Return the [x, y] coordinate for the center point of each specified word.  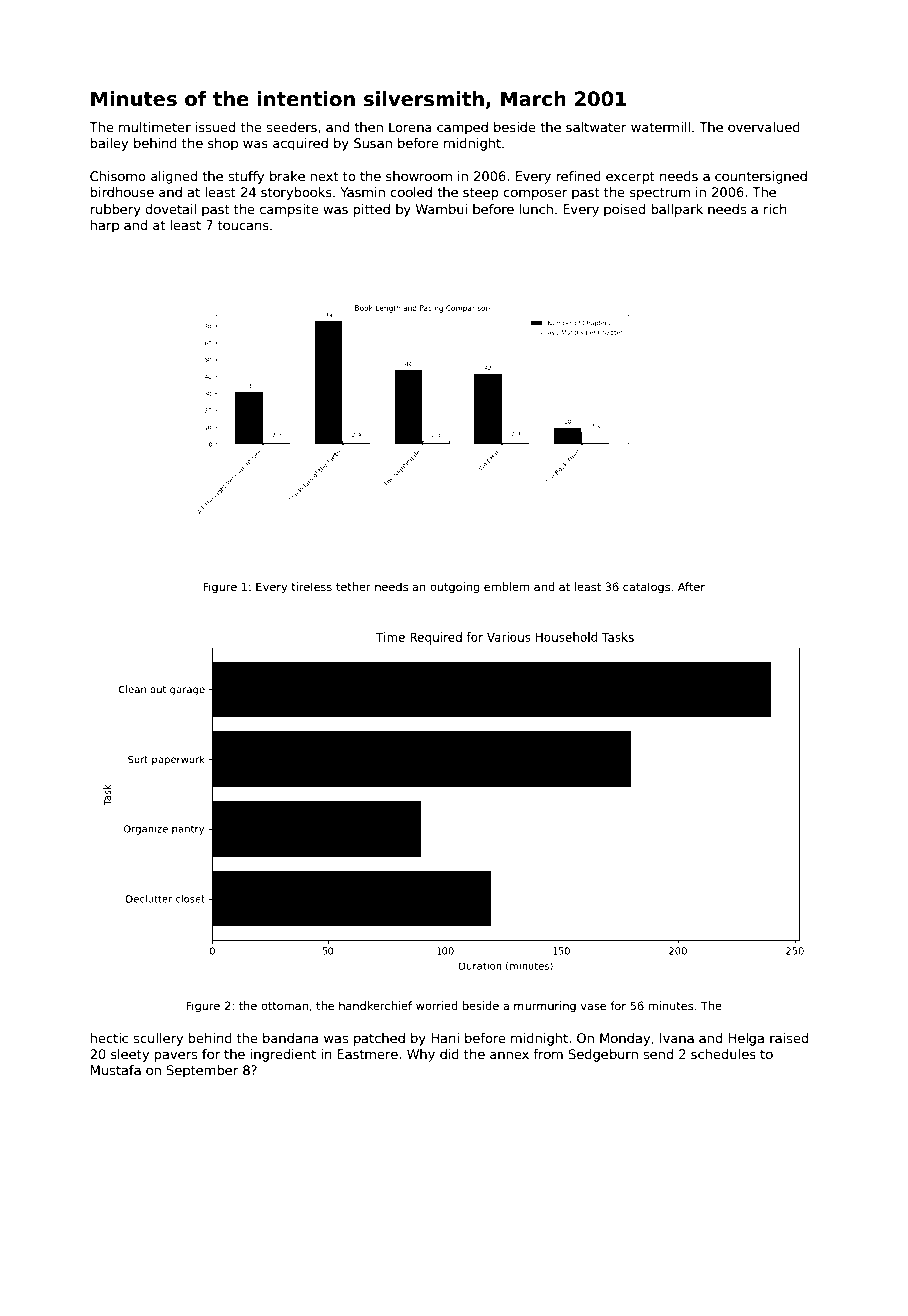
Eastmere [367, 1054]
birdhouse [122, 192]
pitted [372, 210]
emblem [506, 586]
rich [775, 209]
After [691, 586]
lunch [536, 209]
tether [353, 586]
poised [624, 210]
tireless [311, 586]
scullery [158, 1039]
